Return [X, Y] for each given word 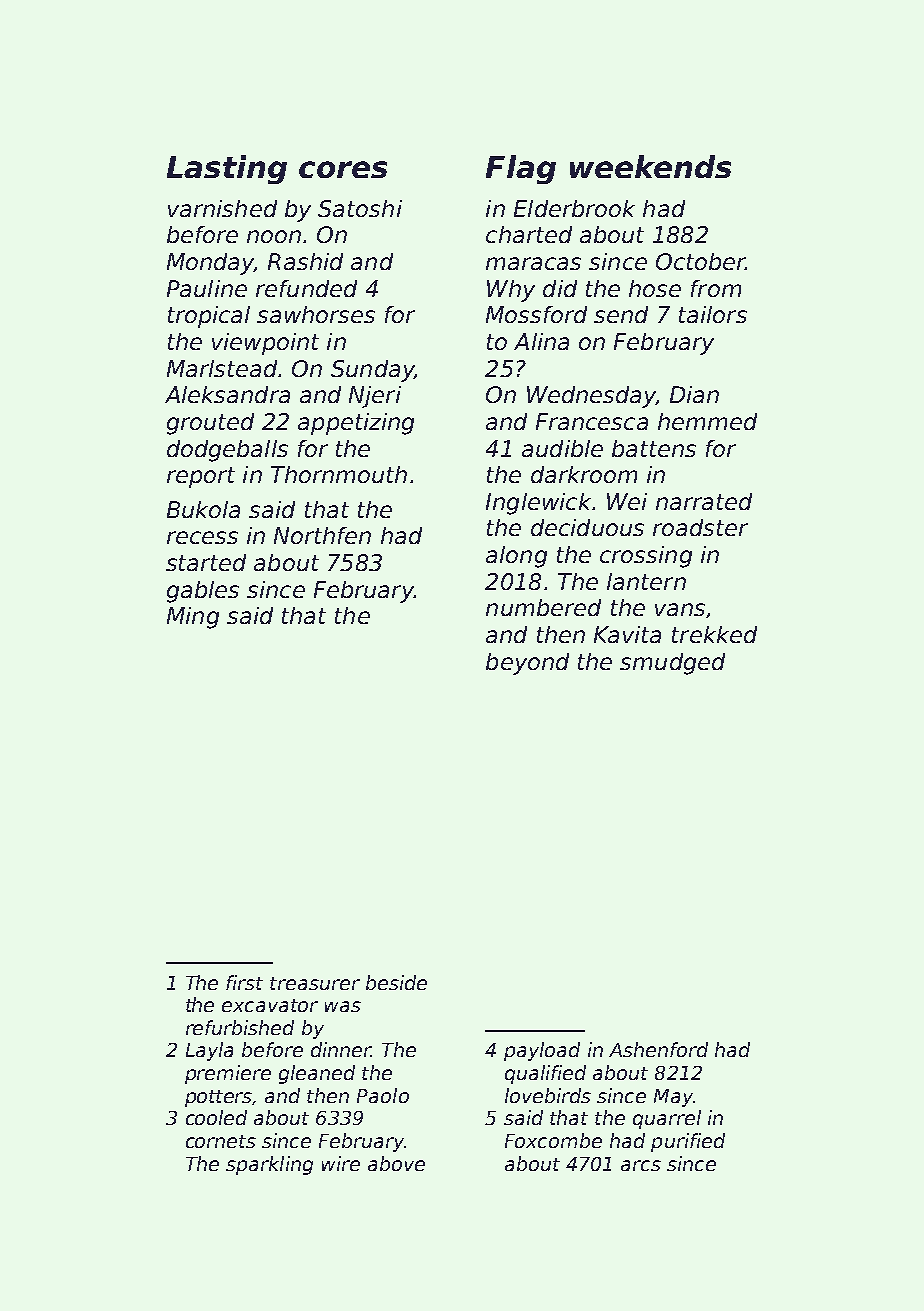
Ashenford [658, 1049]
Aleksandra [227, 394]
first [244, 982]
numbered [543, 607]
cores [343, 169]
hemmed [707, 421]
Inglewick [538, 504]
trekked [714, 634]
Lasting [227, 169]
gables [203, 592]
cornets [221, 1141]
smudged [672, 664]
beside [396, 982]
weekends [650, 166]
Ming [193, 618]
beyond [527, 664]
